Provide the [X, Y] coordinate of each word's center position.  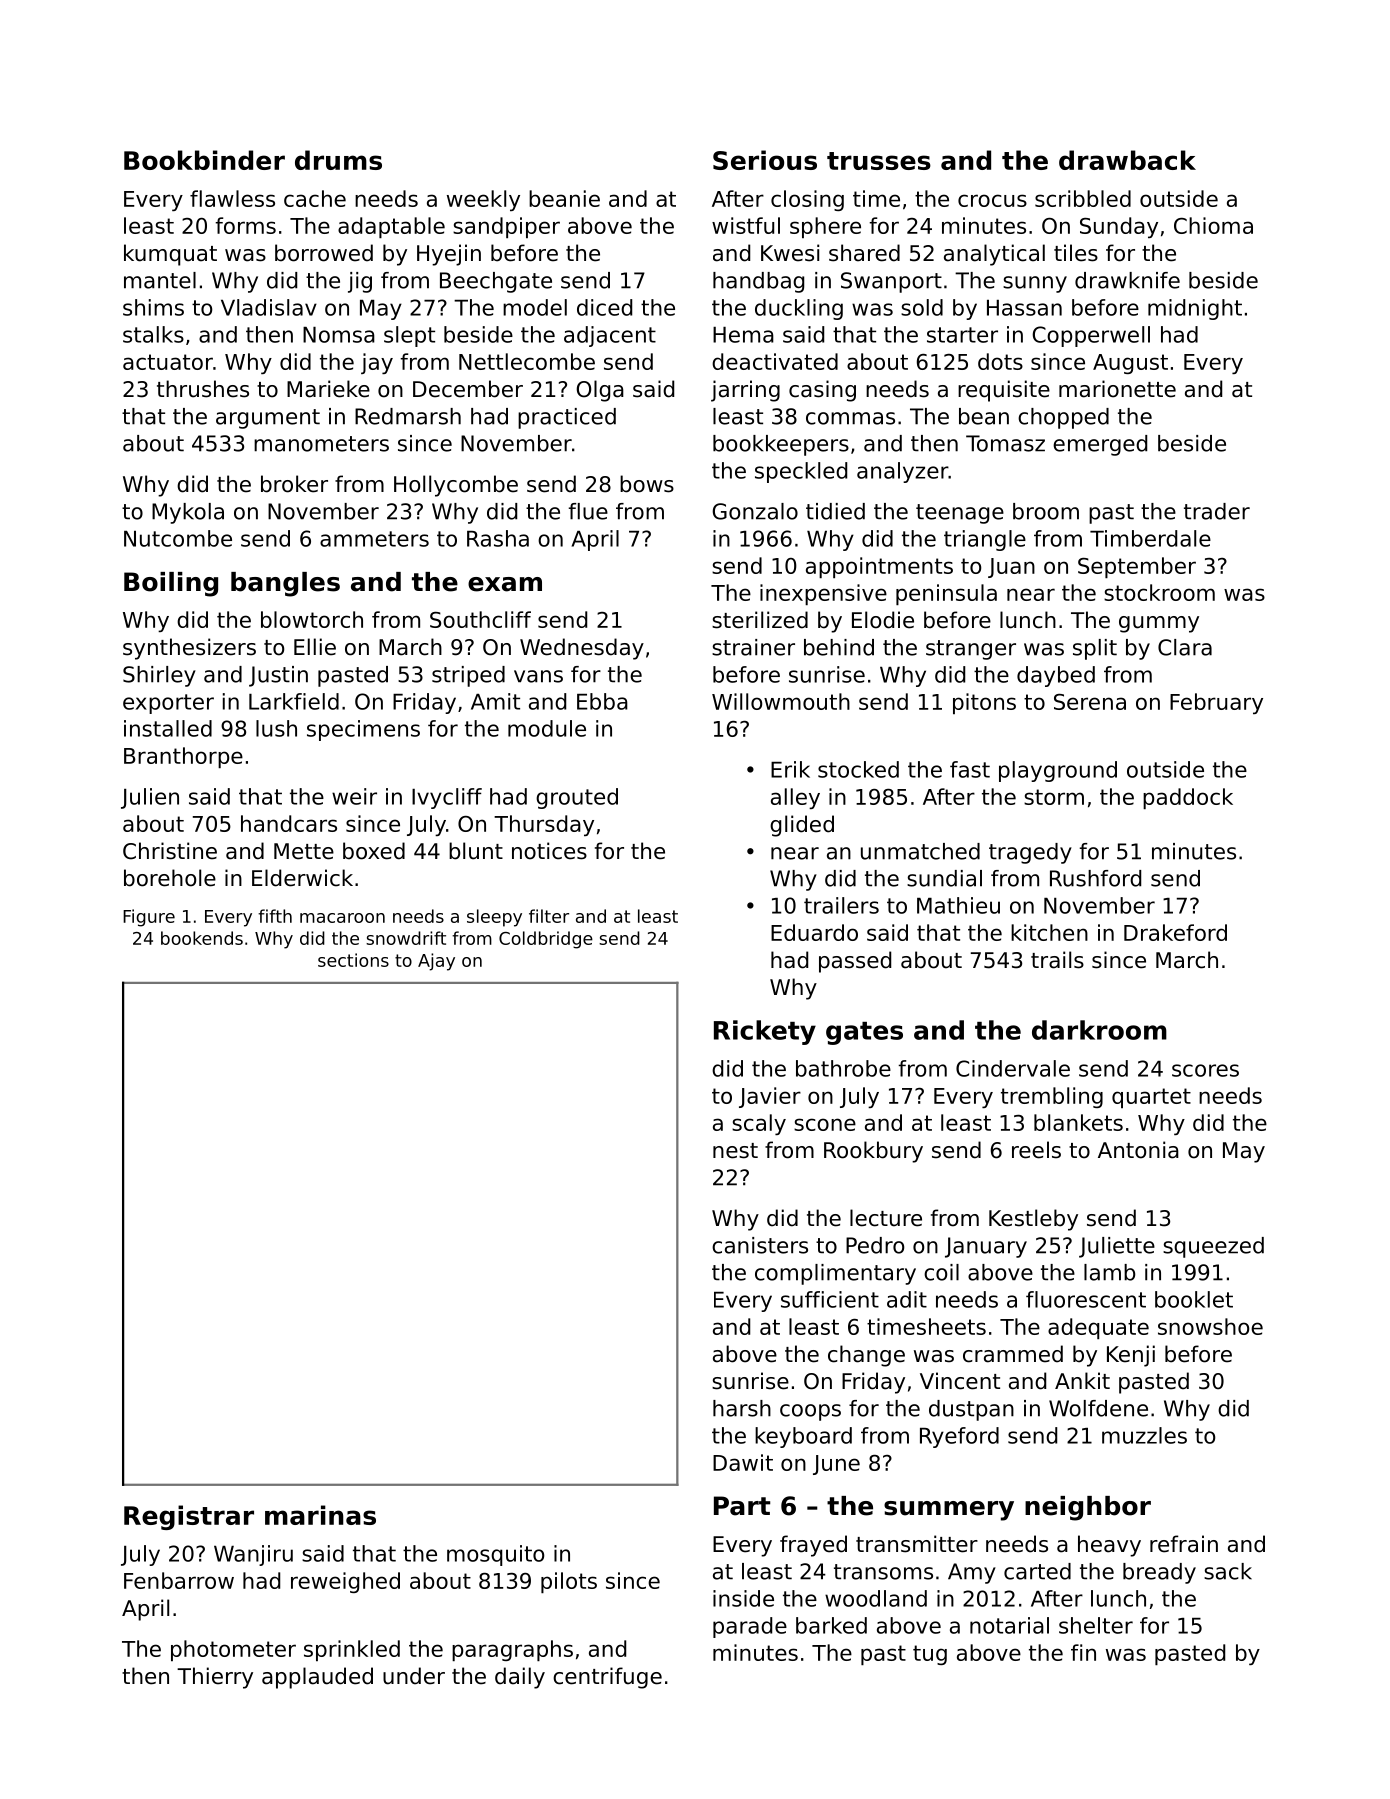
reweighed [345, 1582]
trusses [879, 161]
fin [1083, 1652]
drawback [1127, 160]
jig [360, 282]
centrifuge [607, 1678]
